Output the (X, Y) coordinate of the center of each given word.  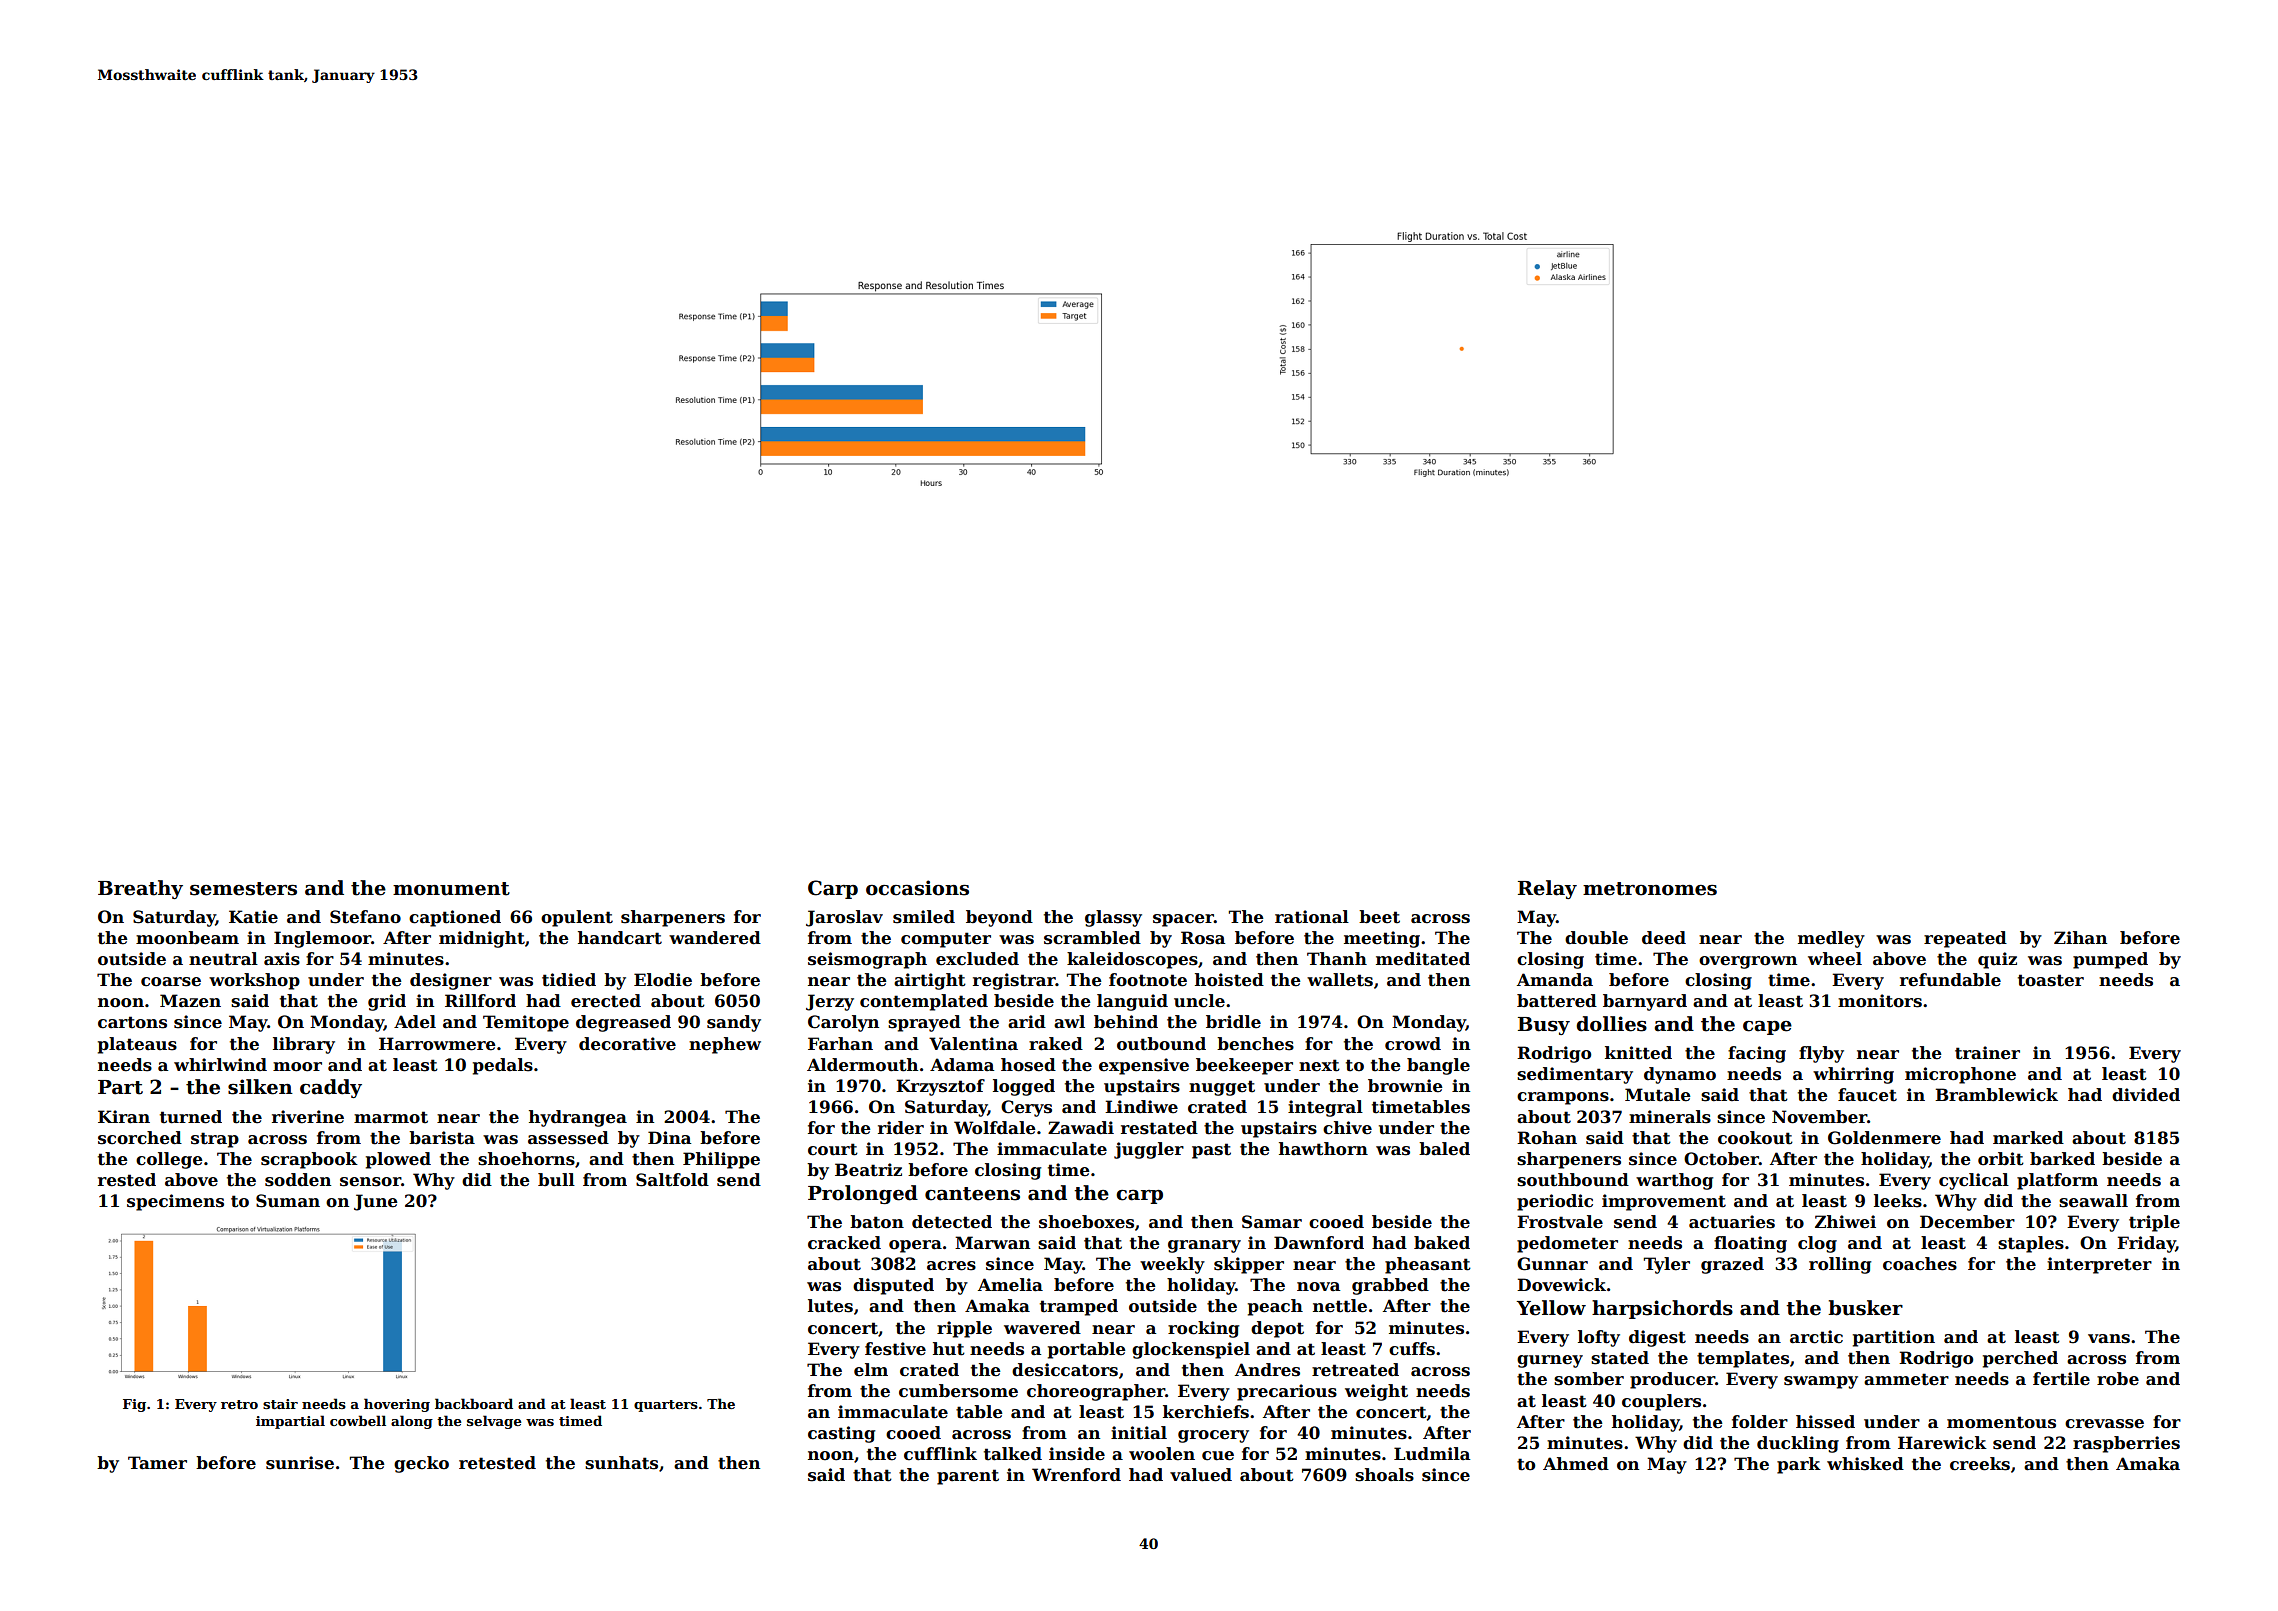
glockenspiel (1191, 1350)
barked (2062, 1159)
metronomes (1650, 889)
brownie (1405, 1086)
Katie (253, 917)
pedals (503, 1066)
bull (556, 1180)
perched (2020, 1359)
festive (895, 1349)
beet (1379, 917)
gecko (421, 1464)
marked (2028, 1138)
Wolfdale (995, 1128)
